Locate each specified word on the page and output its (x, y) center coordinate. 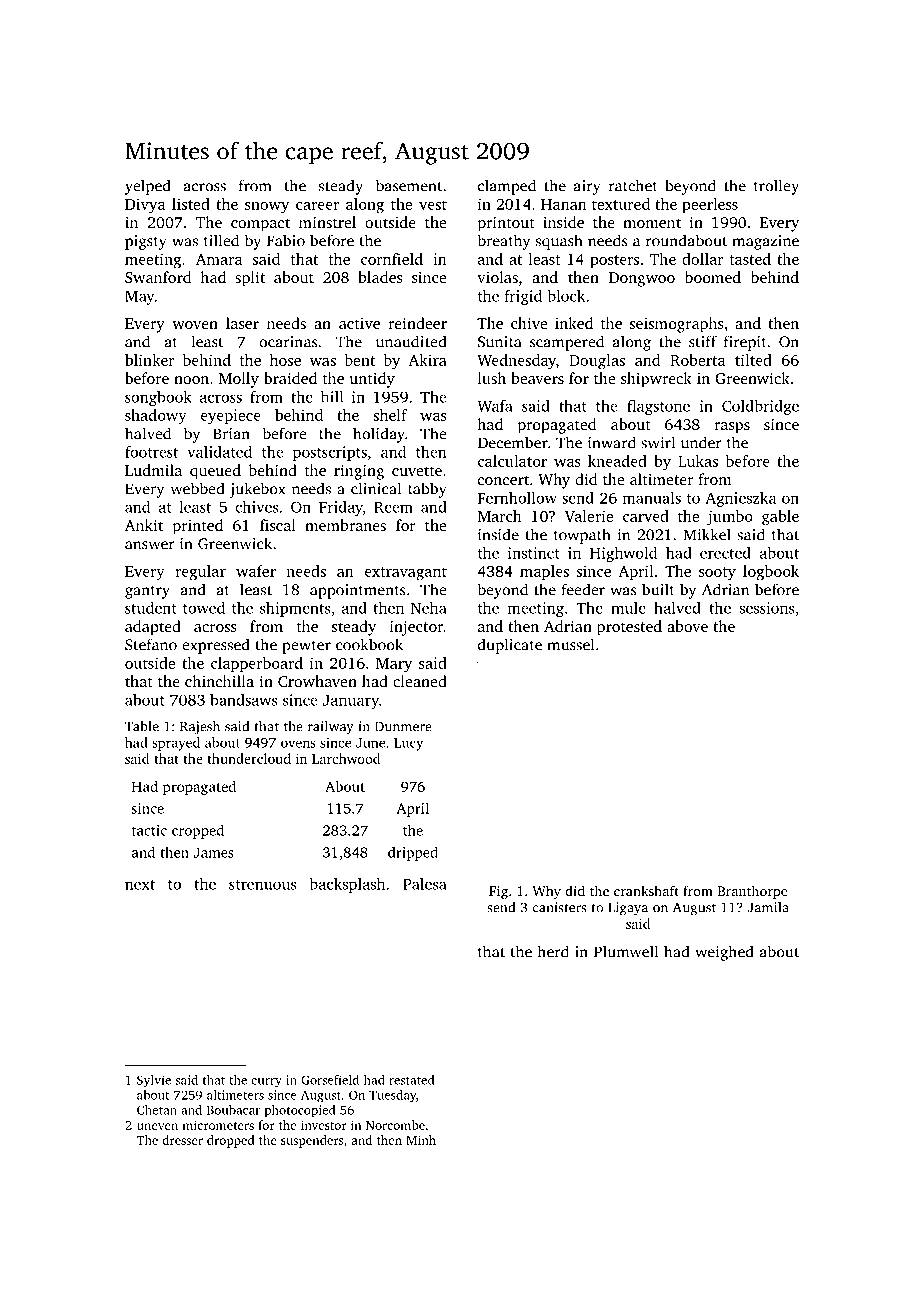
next (140, 885)
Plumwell (626, 951)
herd (553, 951)
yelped (148, 187)
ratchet (633, 185)
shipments (295, 609)
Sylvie (154, 1081)
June (370, 743)
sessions (767, 608)
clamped (507, 187)
